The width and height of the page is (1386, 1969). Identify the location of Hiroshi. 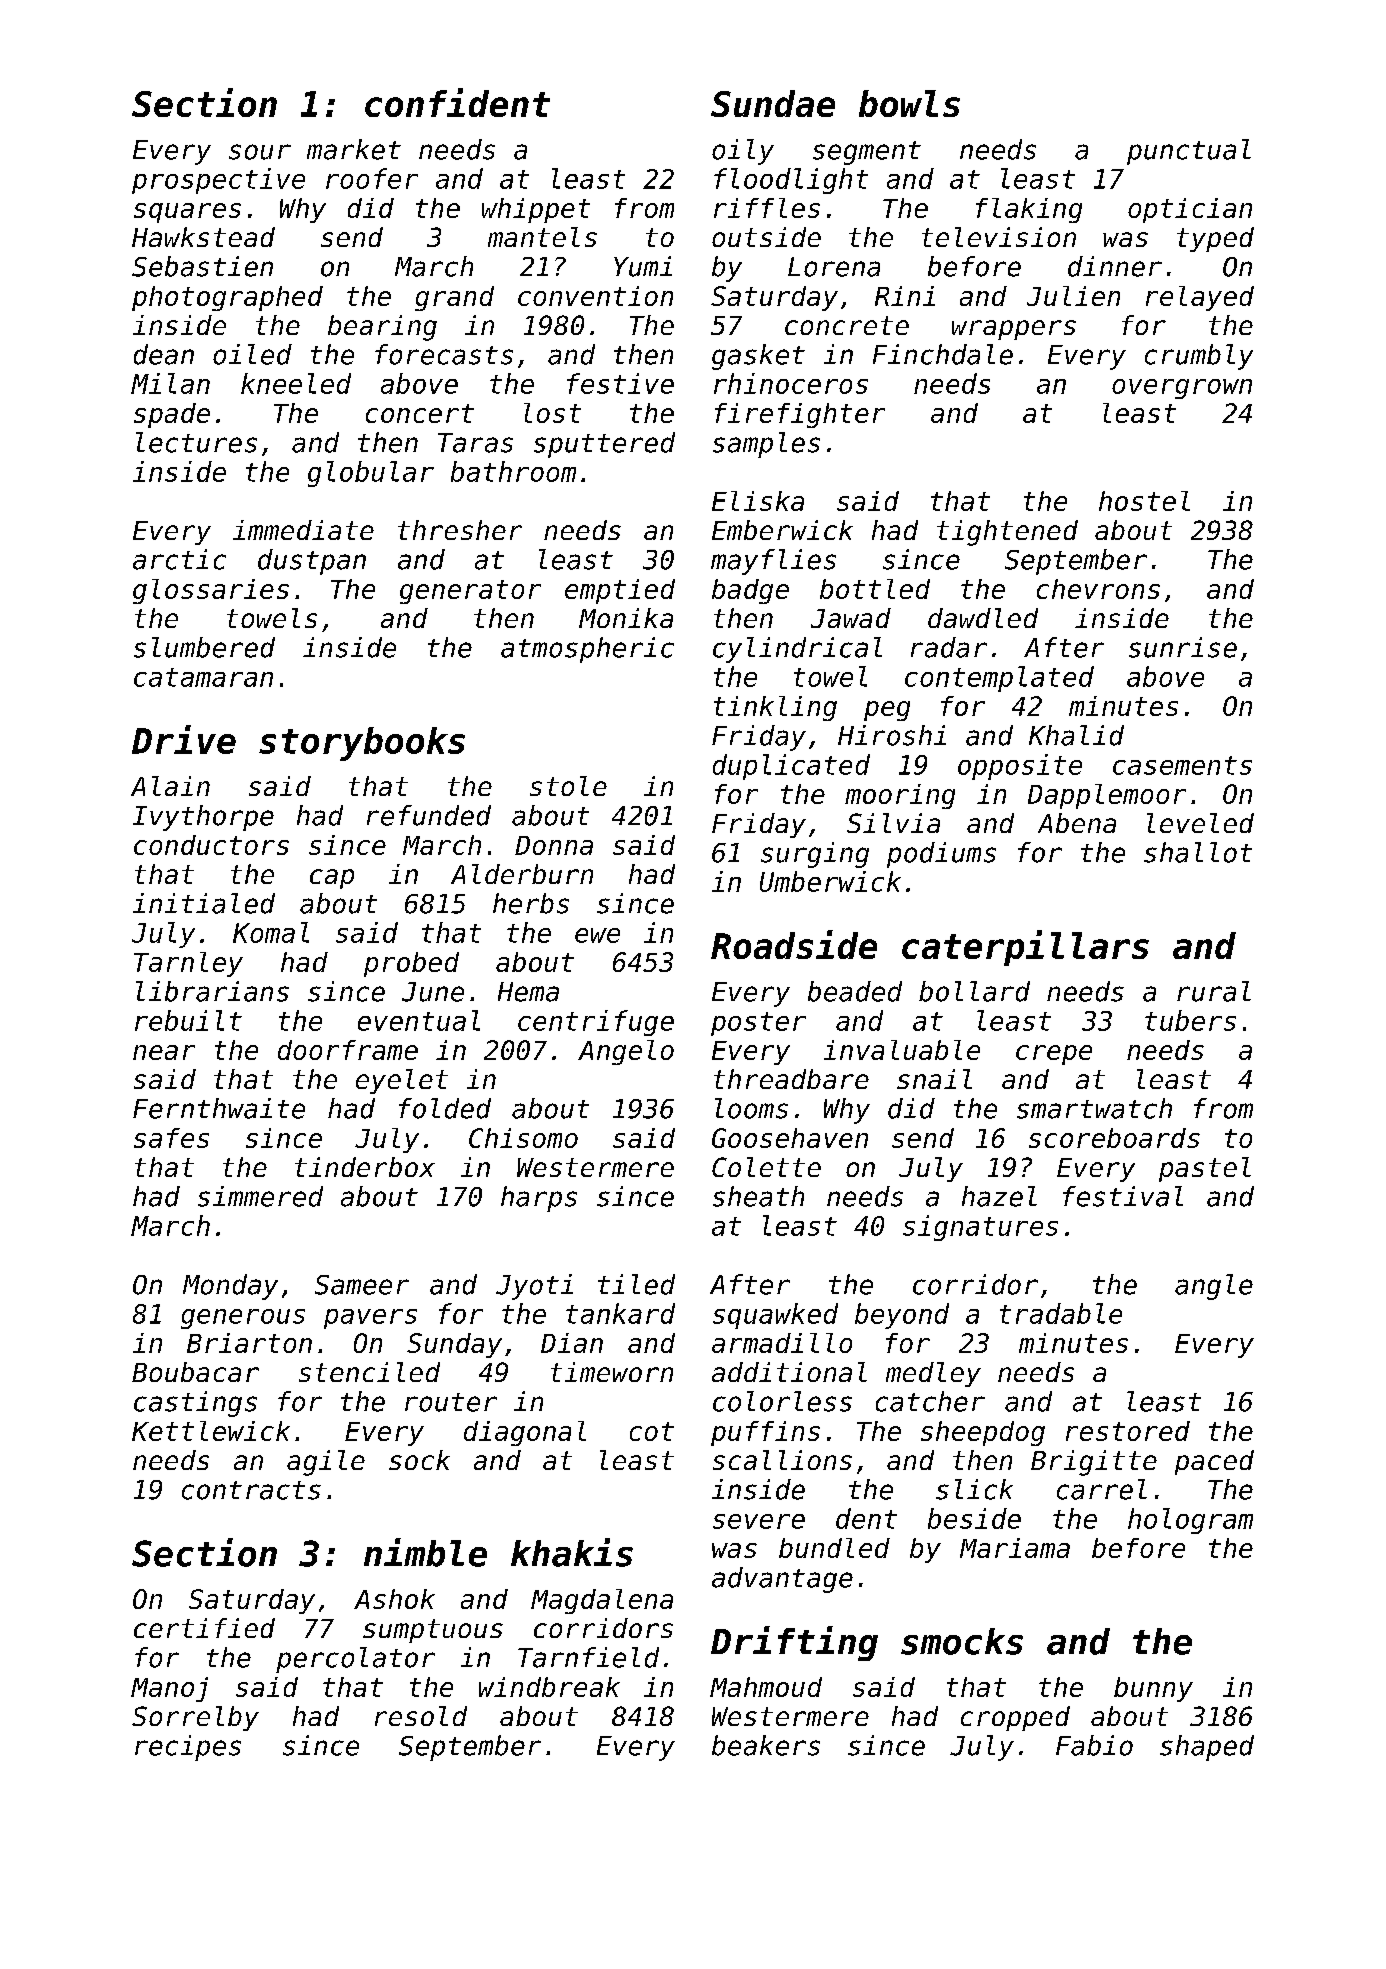
(892, 735).
